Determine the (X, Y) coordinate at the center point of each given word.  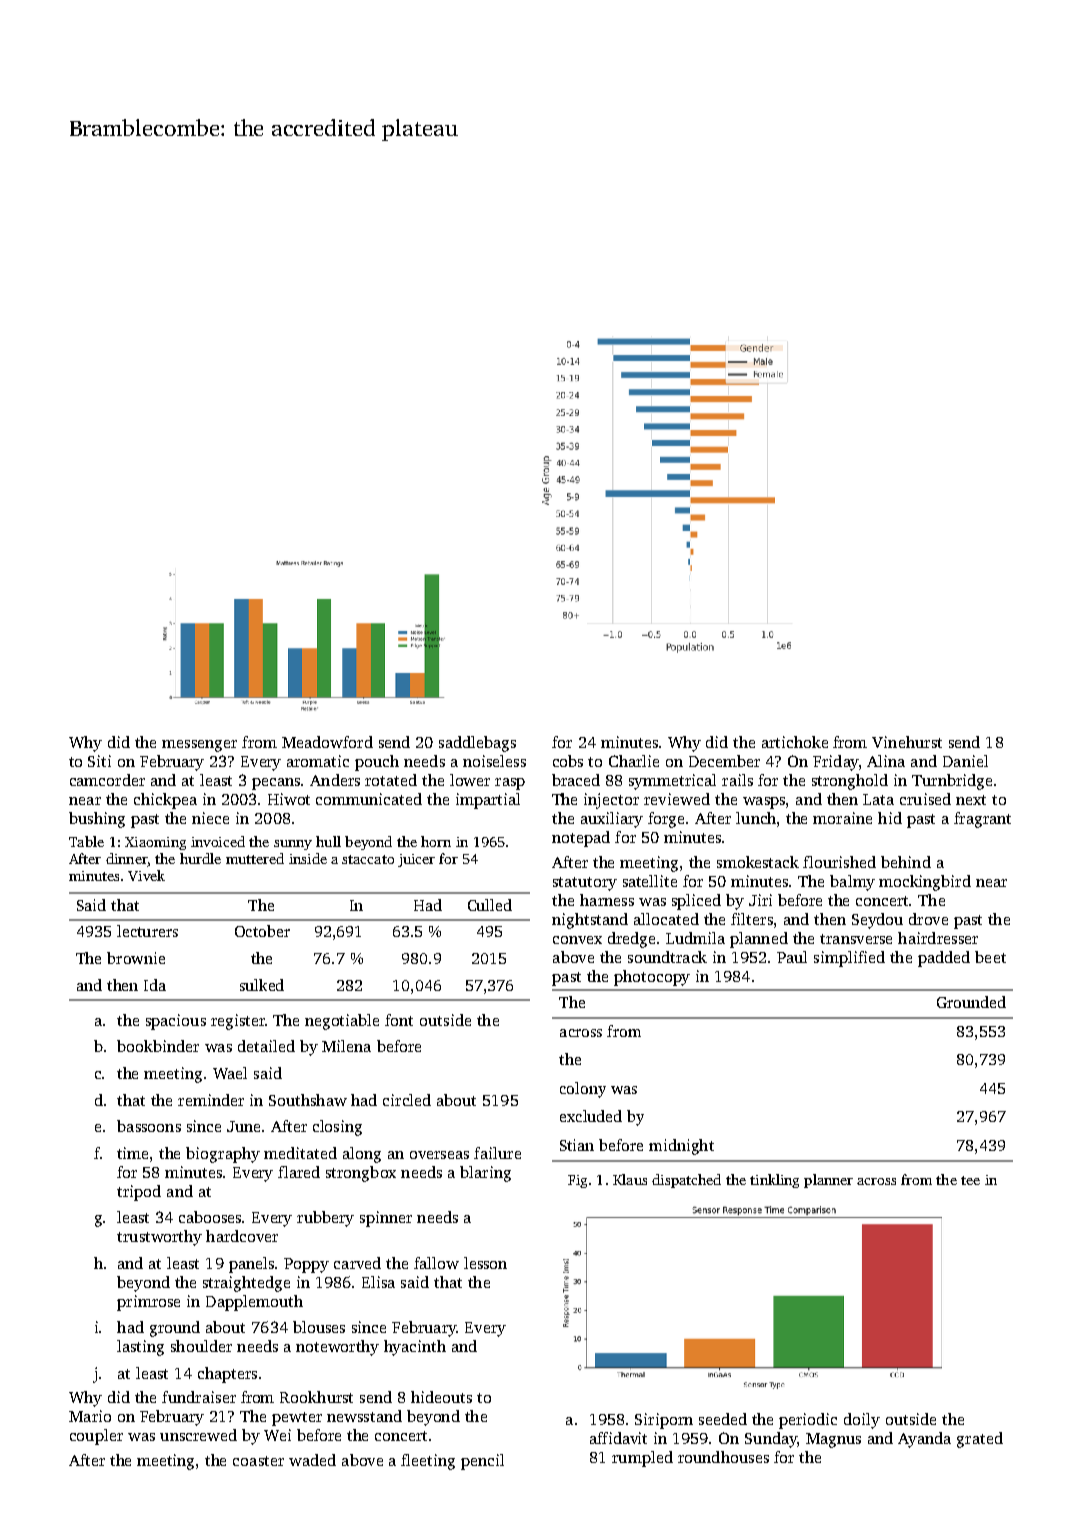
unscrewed (198, 1435)
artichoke (795, 742)
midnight (681, 1147)
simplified (849, 959)
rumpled (642, 1459)
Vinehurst (907, 742)
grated (980, 1440)
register (238, 1022)
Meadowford (327, 742)
